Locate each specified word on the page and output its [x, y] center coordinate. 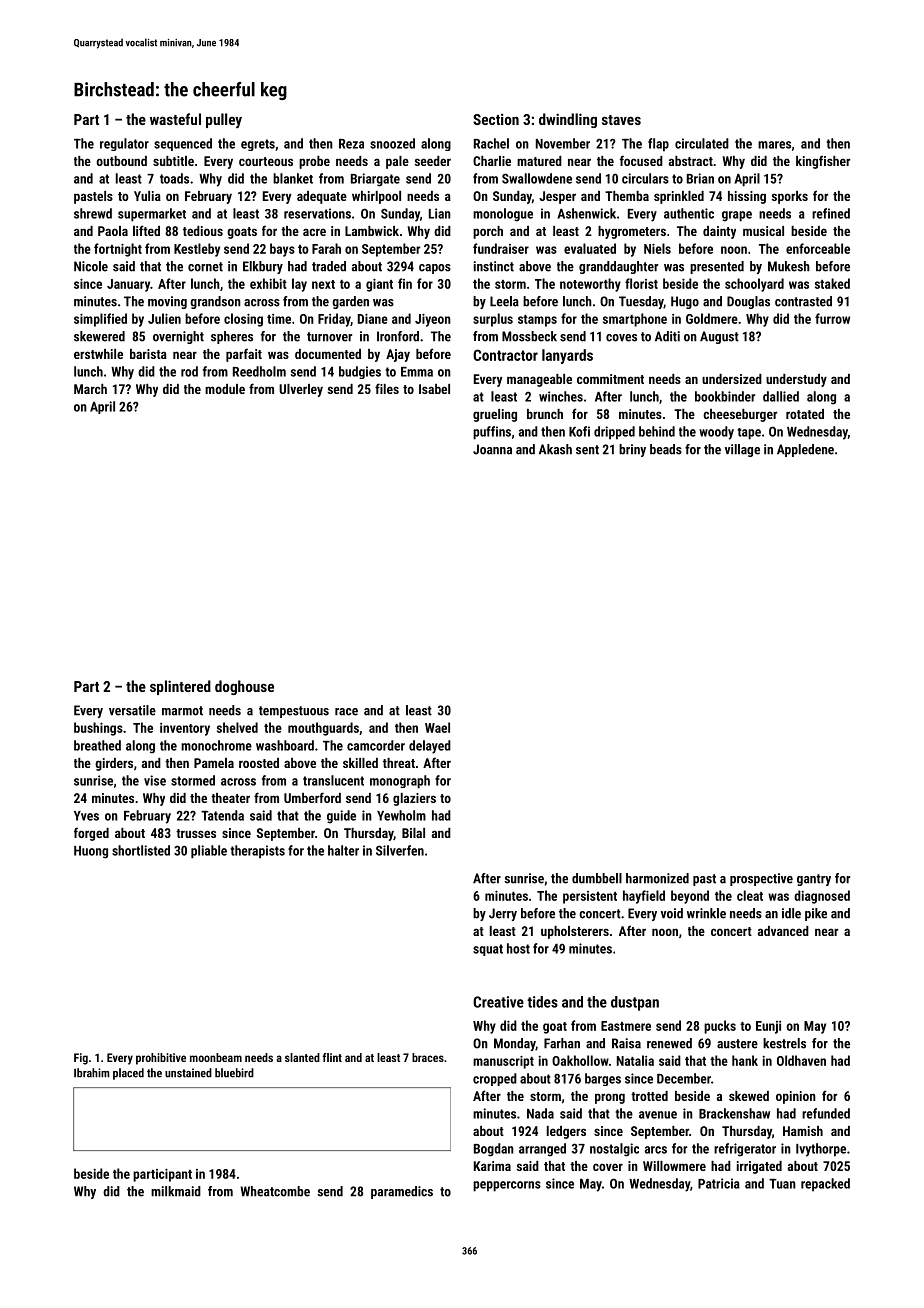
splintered [180, 687]
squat [488, 950]
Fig [81, 1059]
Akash [555, 449]
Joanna [492, 449]
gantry [814, 880]
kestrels [784, 1043]
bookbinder [725, 396]
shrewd [93, 213]
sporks [790, 197]
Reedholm [259, 371]
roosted [259, 763]
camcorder [376, 745]
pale [397, 162]
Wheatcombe [275, 1191]
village [742, 450]
